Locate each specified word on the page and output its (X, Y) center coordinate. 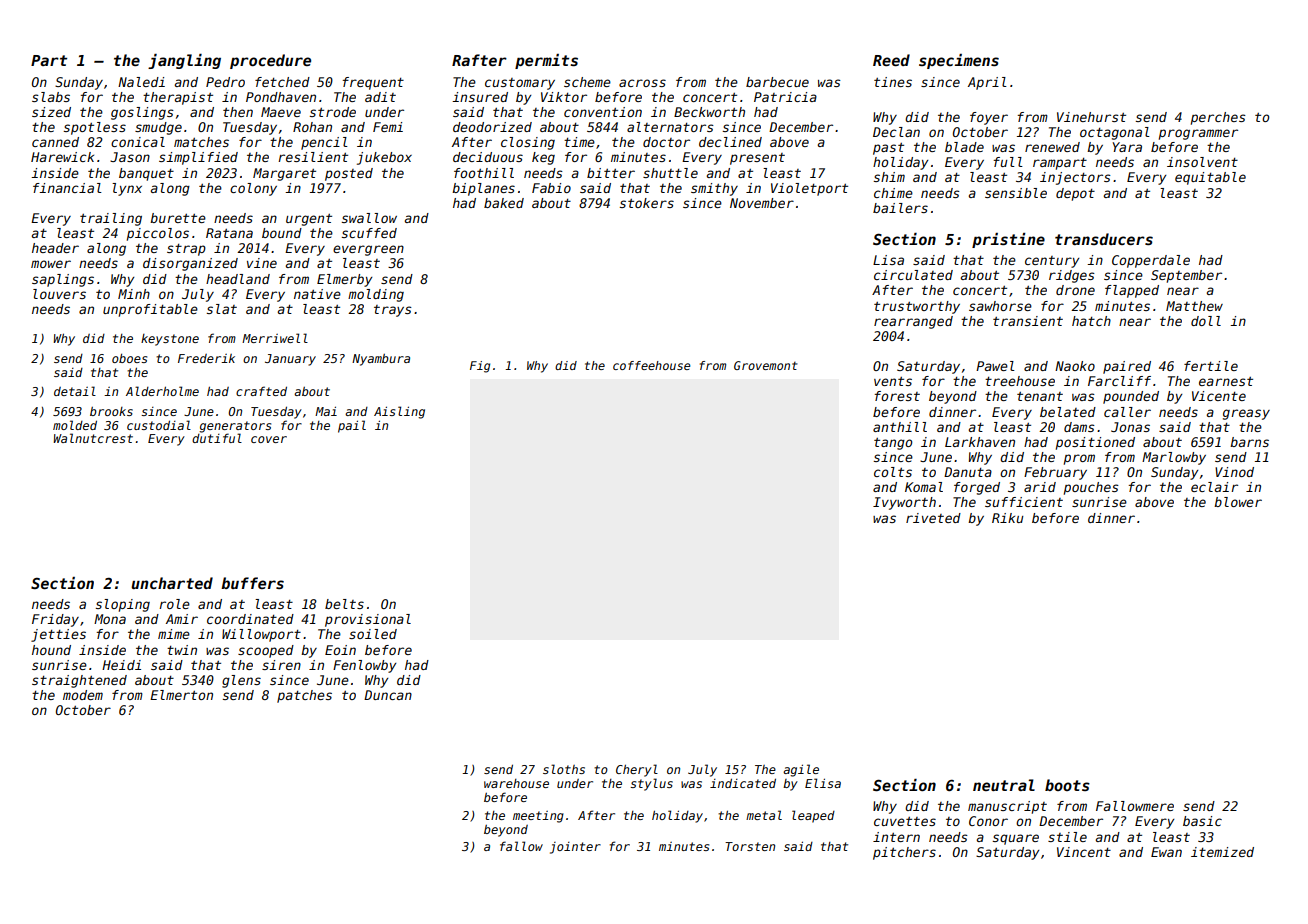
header (55, 248)
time (579, 142)
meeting (538, 817)
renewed (1052, 147)
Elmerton (181, 695)
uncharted (172, 583)
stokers (647, 203)
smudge (158, 128)
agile (801, 770)
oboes (129, 358)
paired (1127, 367)
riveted (933, 518)
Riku (1007, 518)
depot (1075, 194)
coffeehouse (652, 365)
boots (1067, 785)
